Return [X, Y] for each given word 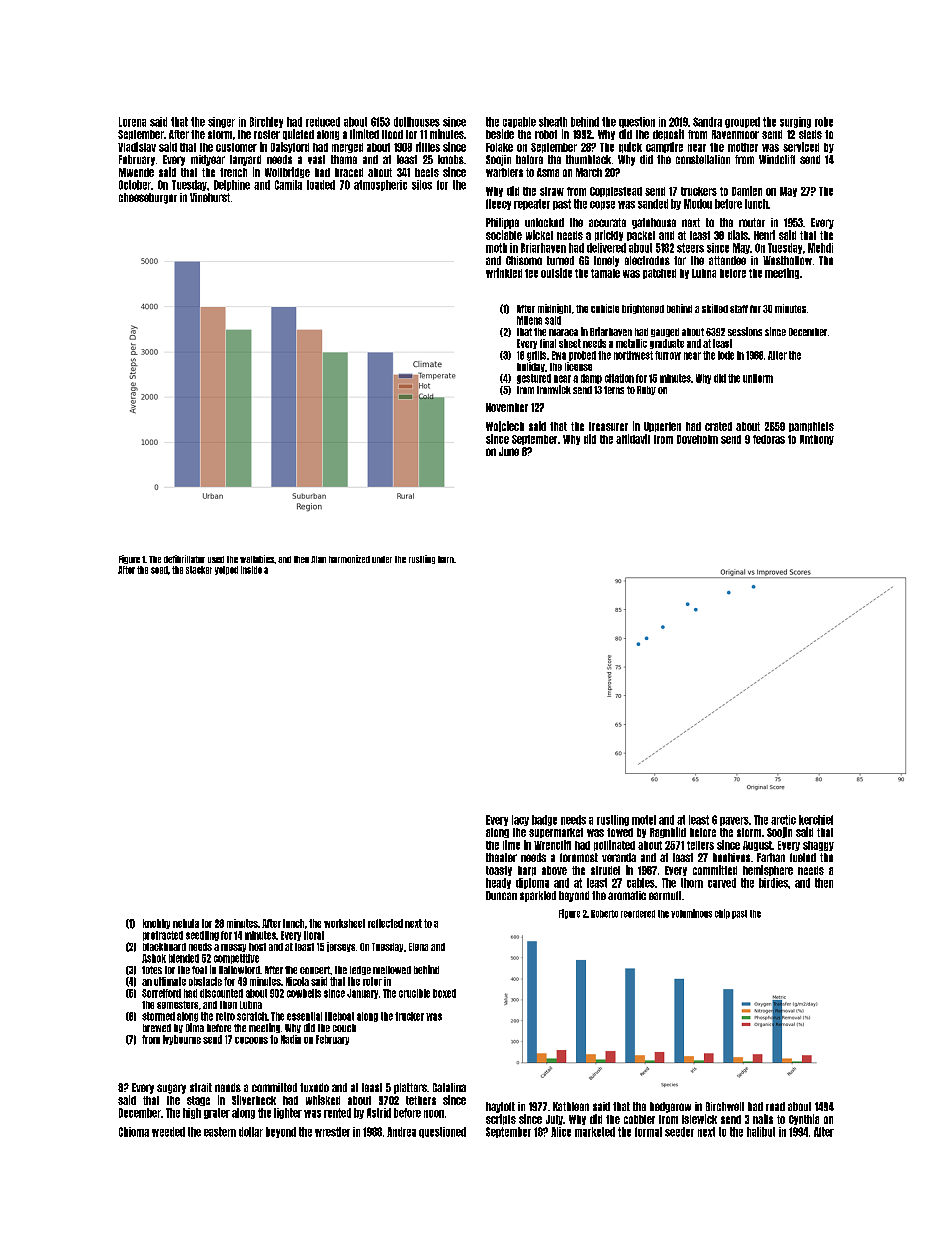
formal [648, 1132]
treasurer [608, 426]
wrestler [332, 1132]
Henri [764, 235]
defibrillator [184, 559]
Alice [561, 1132]
